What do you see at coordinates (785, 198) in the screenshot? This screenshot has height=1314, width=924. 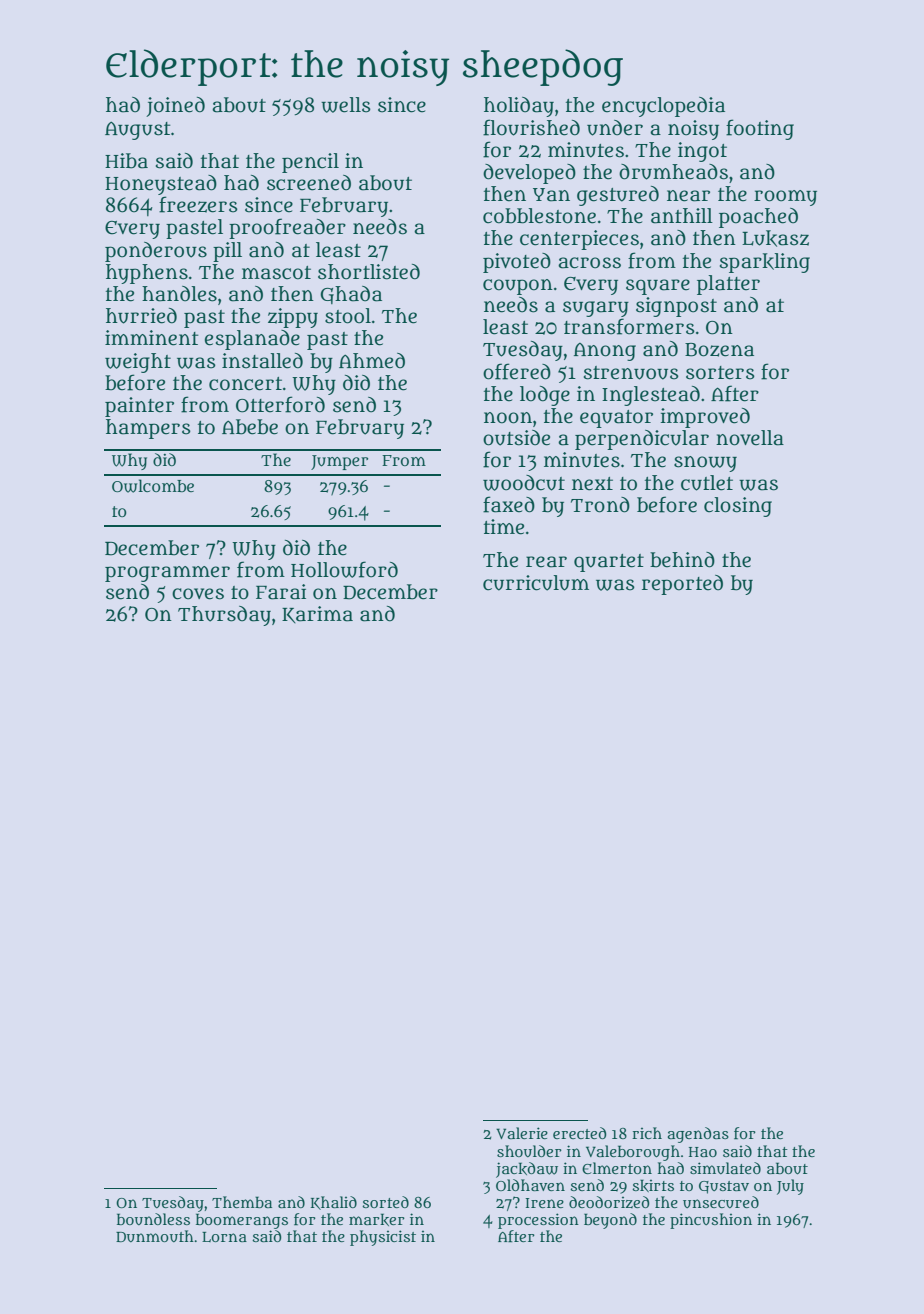 I see `roomy` at bounding box center [785, 198].
